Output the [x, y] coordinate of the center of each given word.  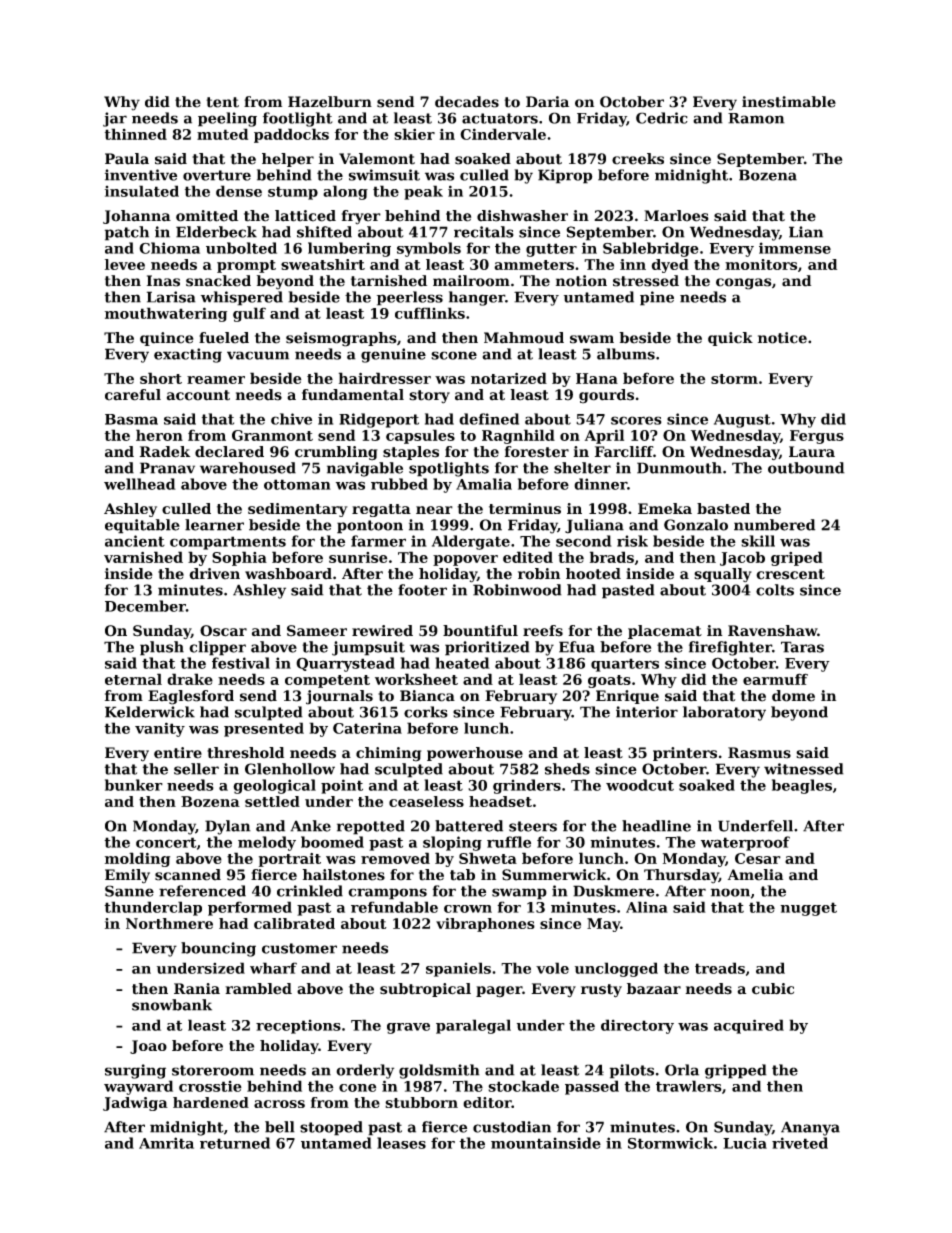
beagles [802, 786]
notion [581, 281]
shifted [324, 232]
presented [264, 729]
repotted [371, 827]
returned [235, 1143]
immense [795, 248]
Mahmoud [524, 338]
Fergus [817, 437]
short [161, 378]
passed [592, 1087]
